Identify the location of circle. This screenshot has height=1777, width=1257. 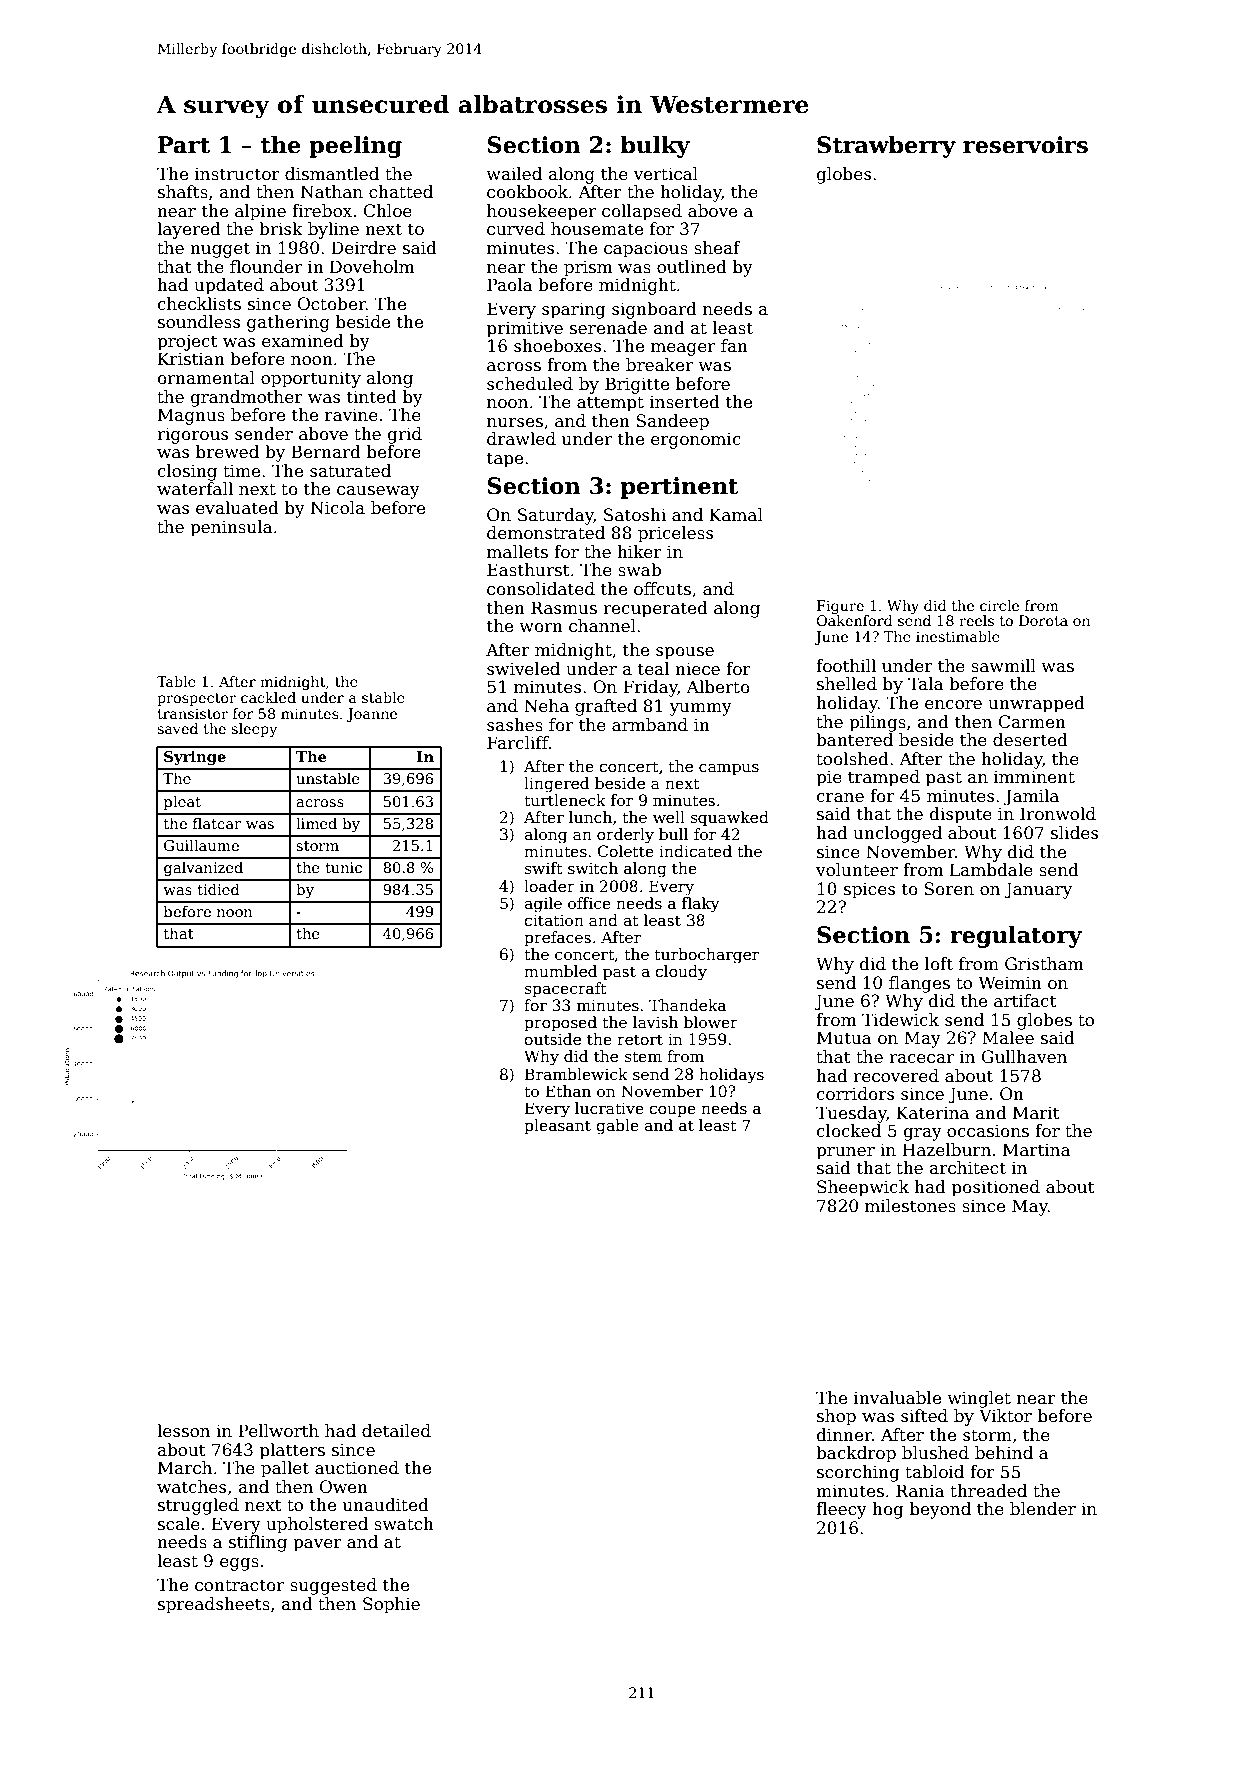
(999, 605).
